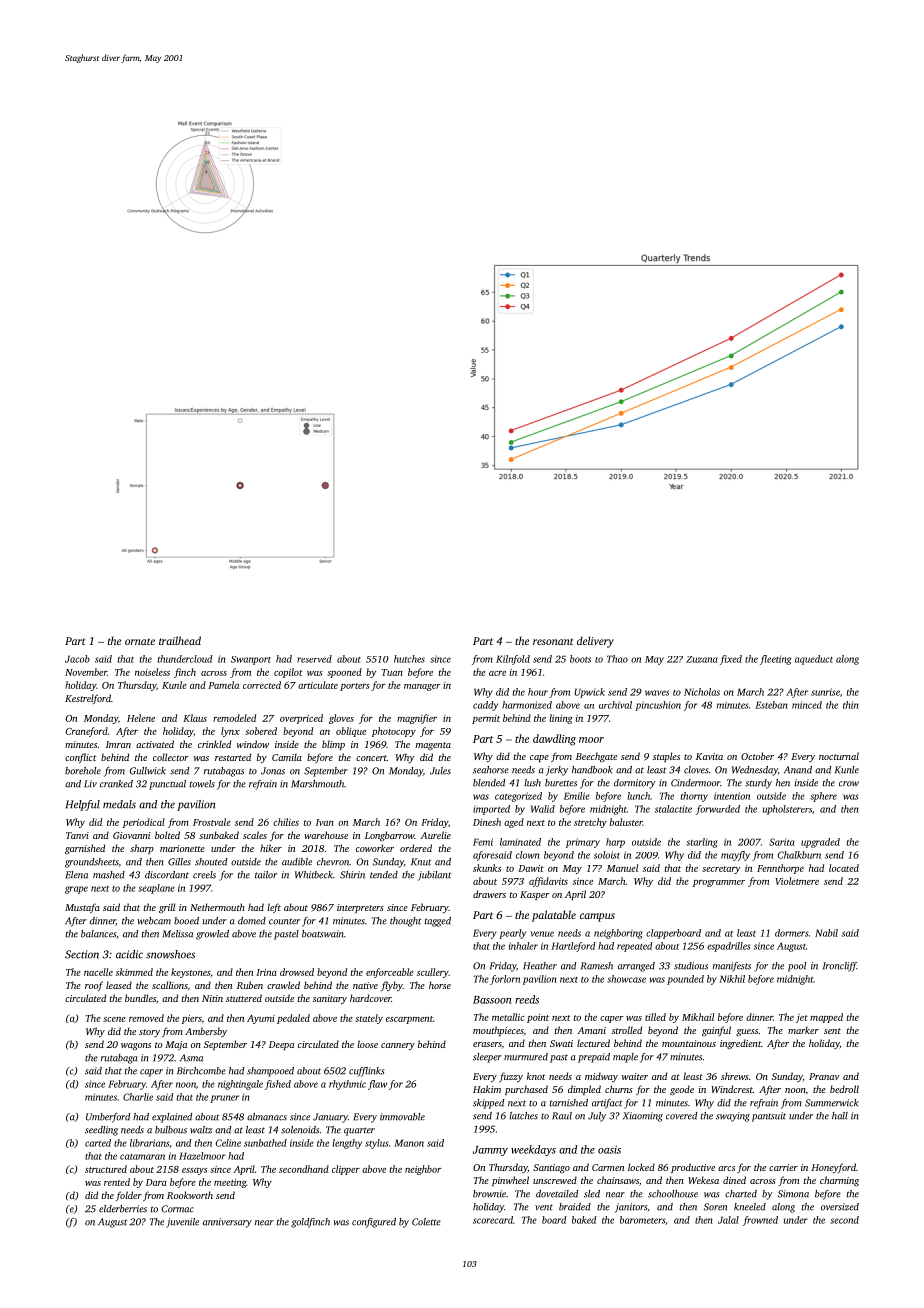 Image resolution: width=924 pixels, height=1308 pixels. I want to click on bundles, so click(140, 998).
